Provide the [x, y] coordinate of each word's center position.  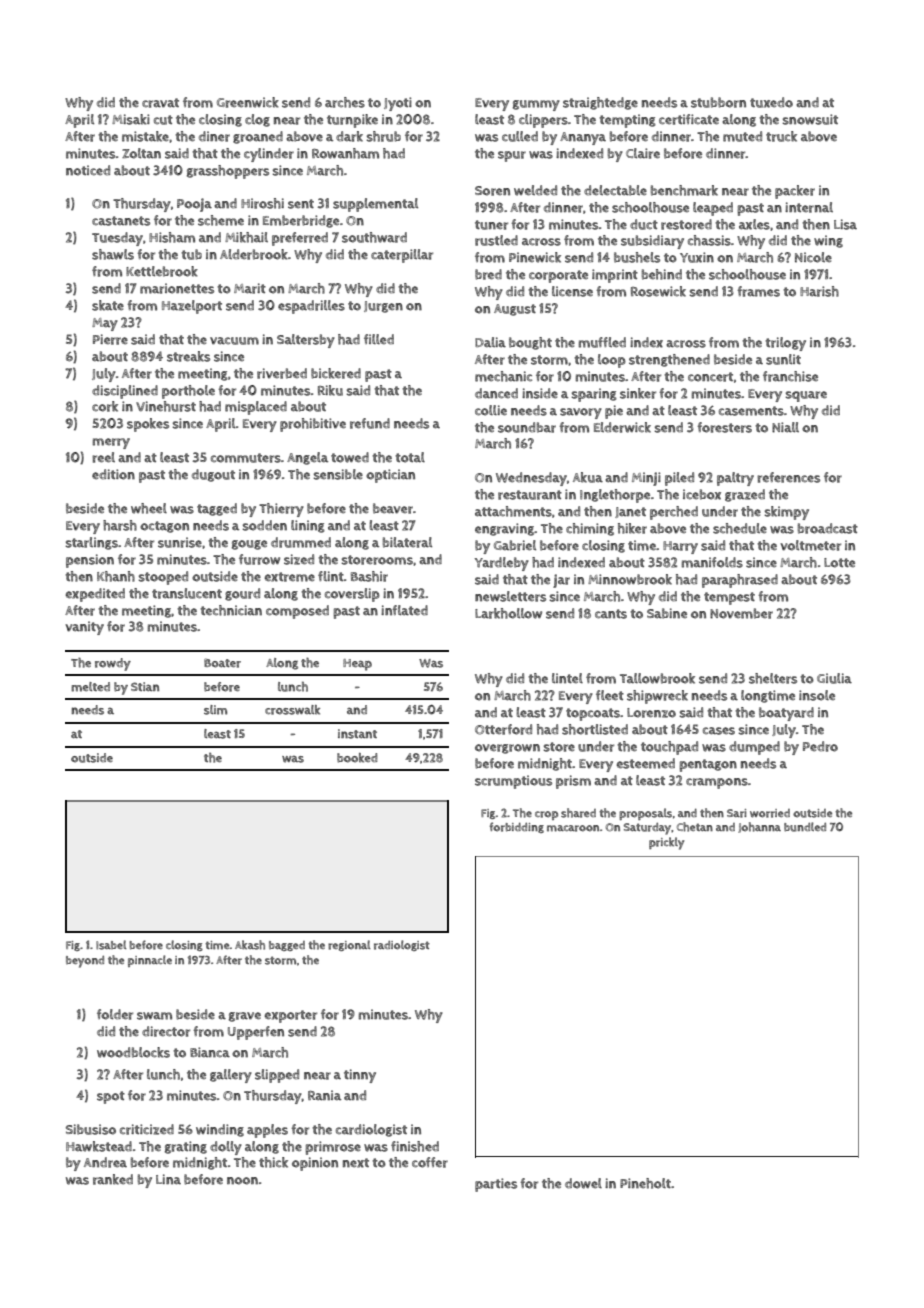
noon [242, 1181]
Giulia [834, 678]
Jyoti [398, 104]
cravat [160, 103]
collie [491, 410]
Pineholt [645, 1183]
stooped [163, 578]
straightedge [600, 103]
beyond [85, 962]
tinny [360, 1076]
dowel [583, 1183]
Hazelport [192, 307]
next [356, 1163]
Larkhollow [508, 613]
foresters [724, 427]
